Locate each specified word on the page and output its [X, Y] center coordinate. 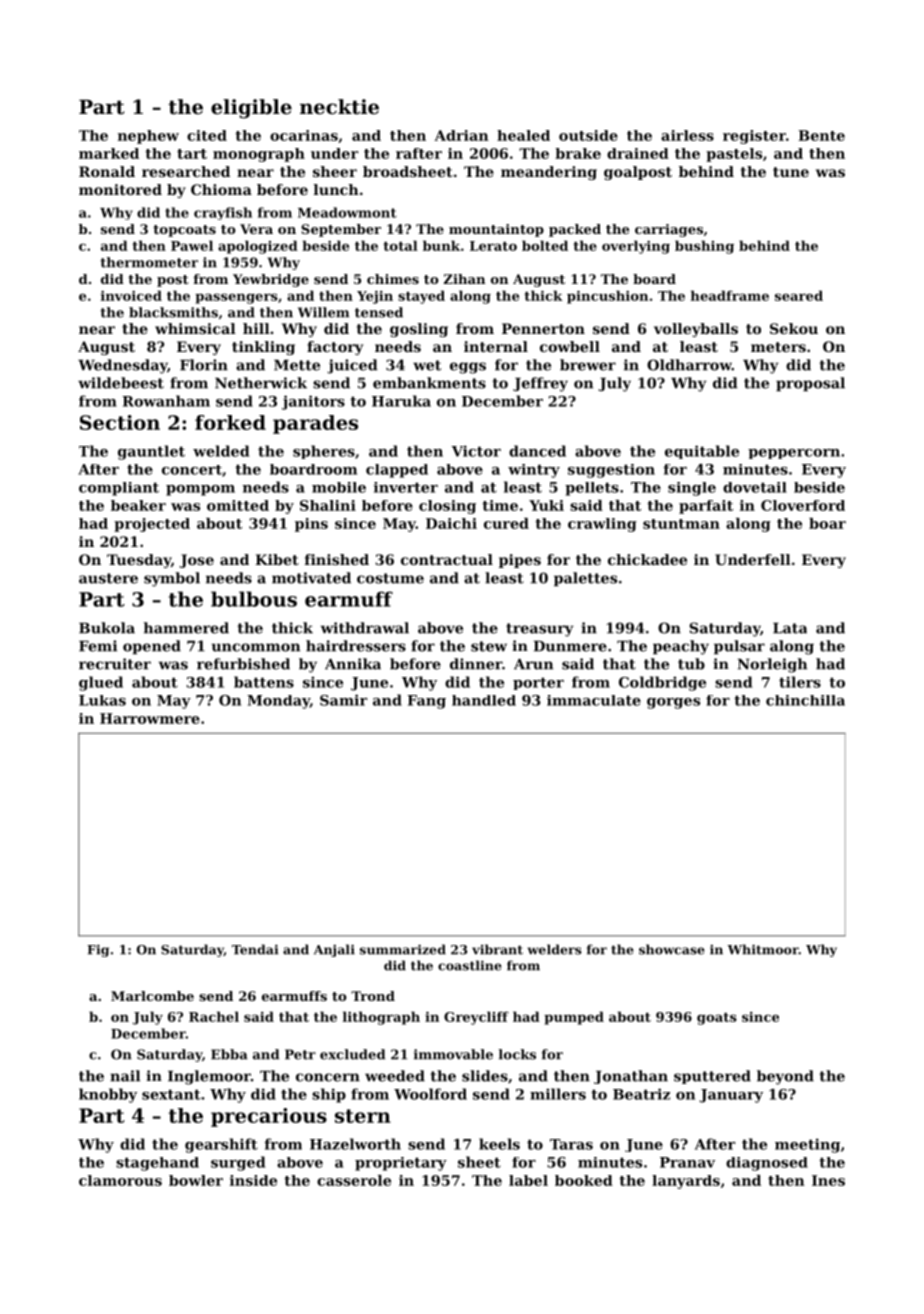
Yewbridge [271, 280]
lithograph [381, 1018]
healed [523, 135]
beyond [785, 1077]
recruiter [115, 664]
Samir [343, 700]
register [754, 137]
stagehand [157, 1164]
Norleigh [772, 665]
